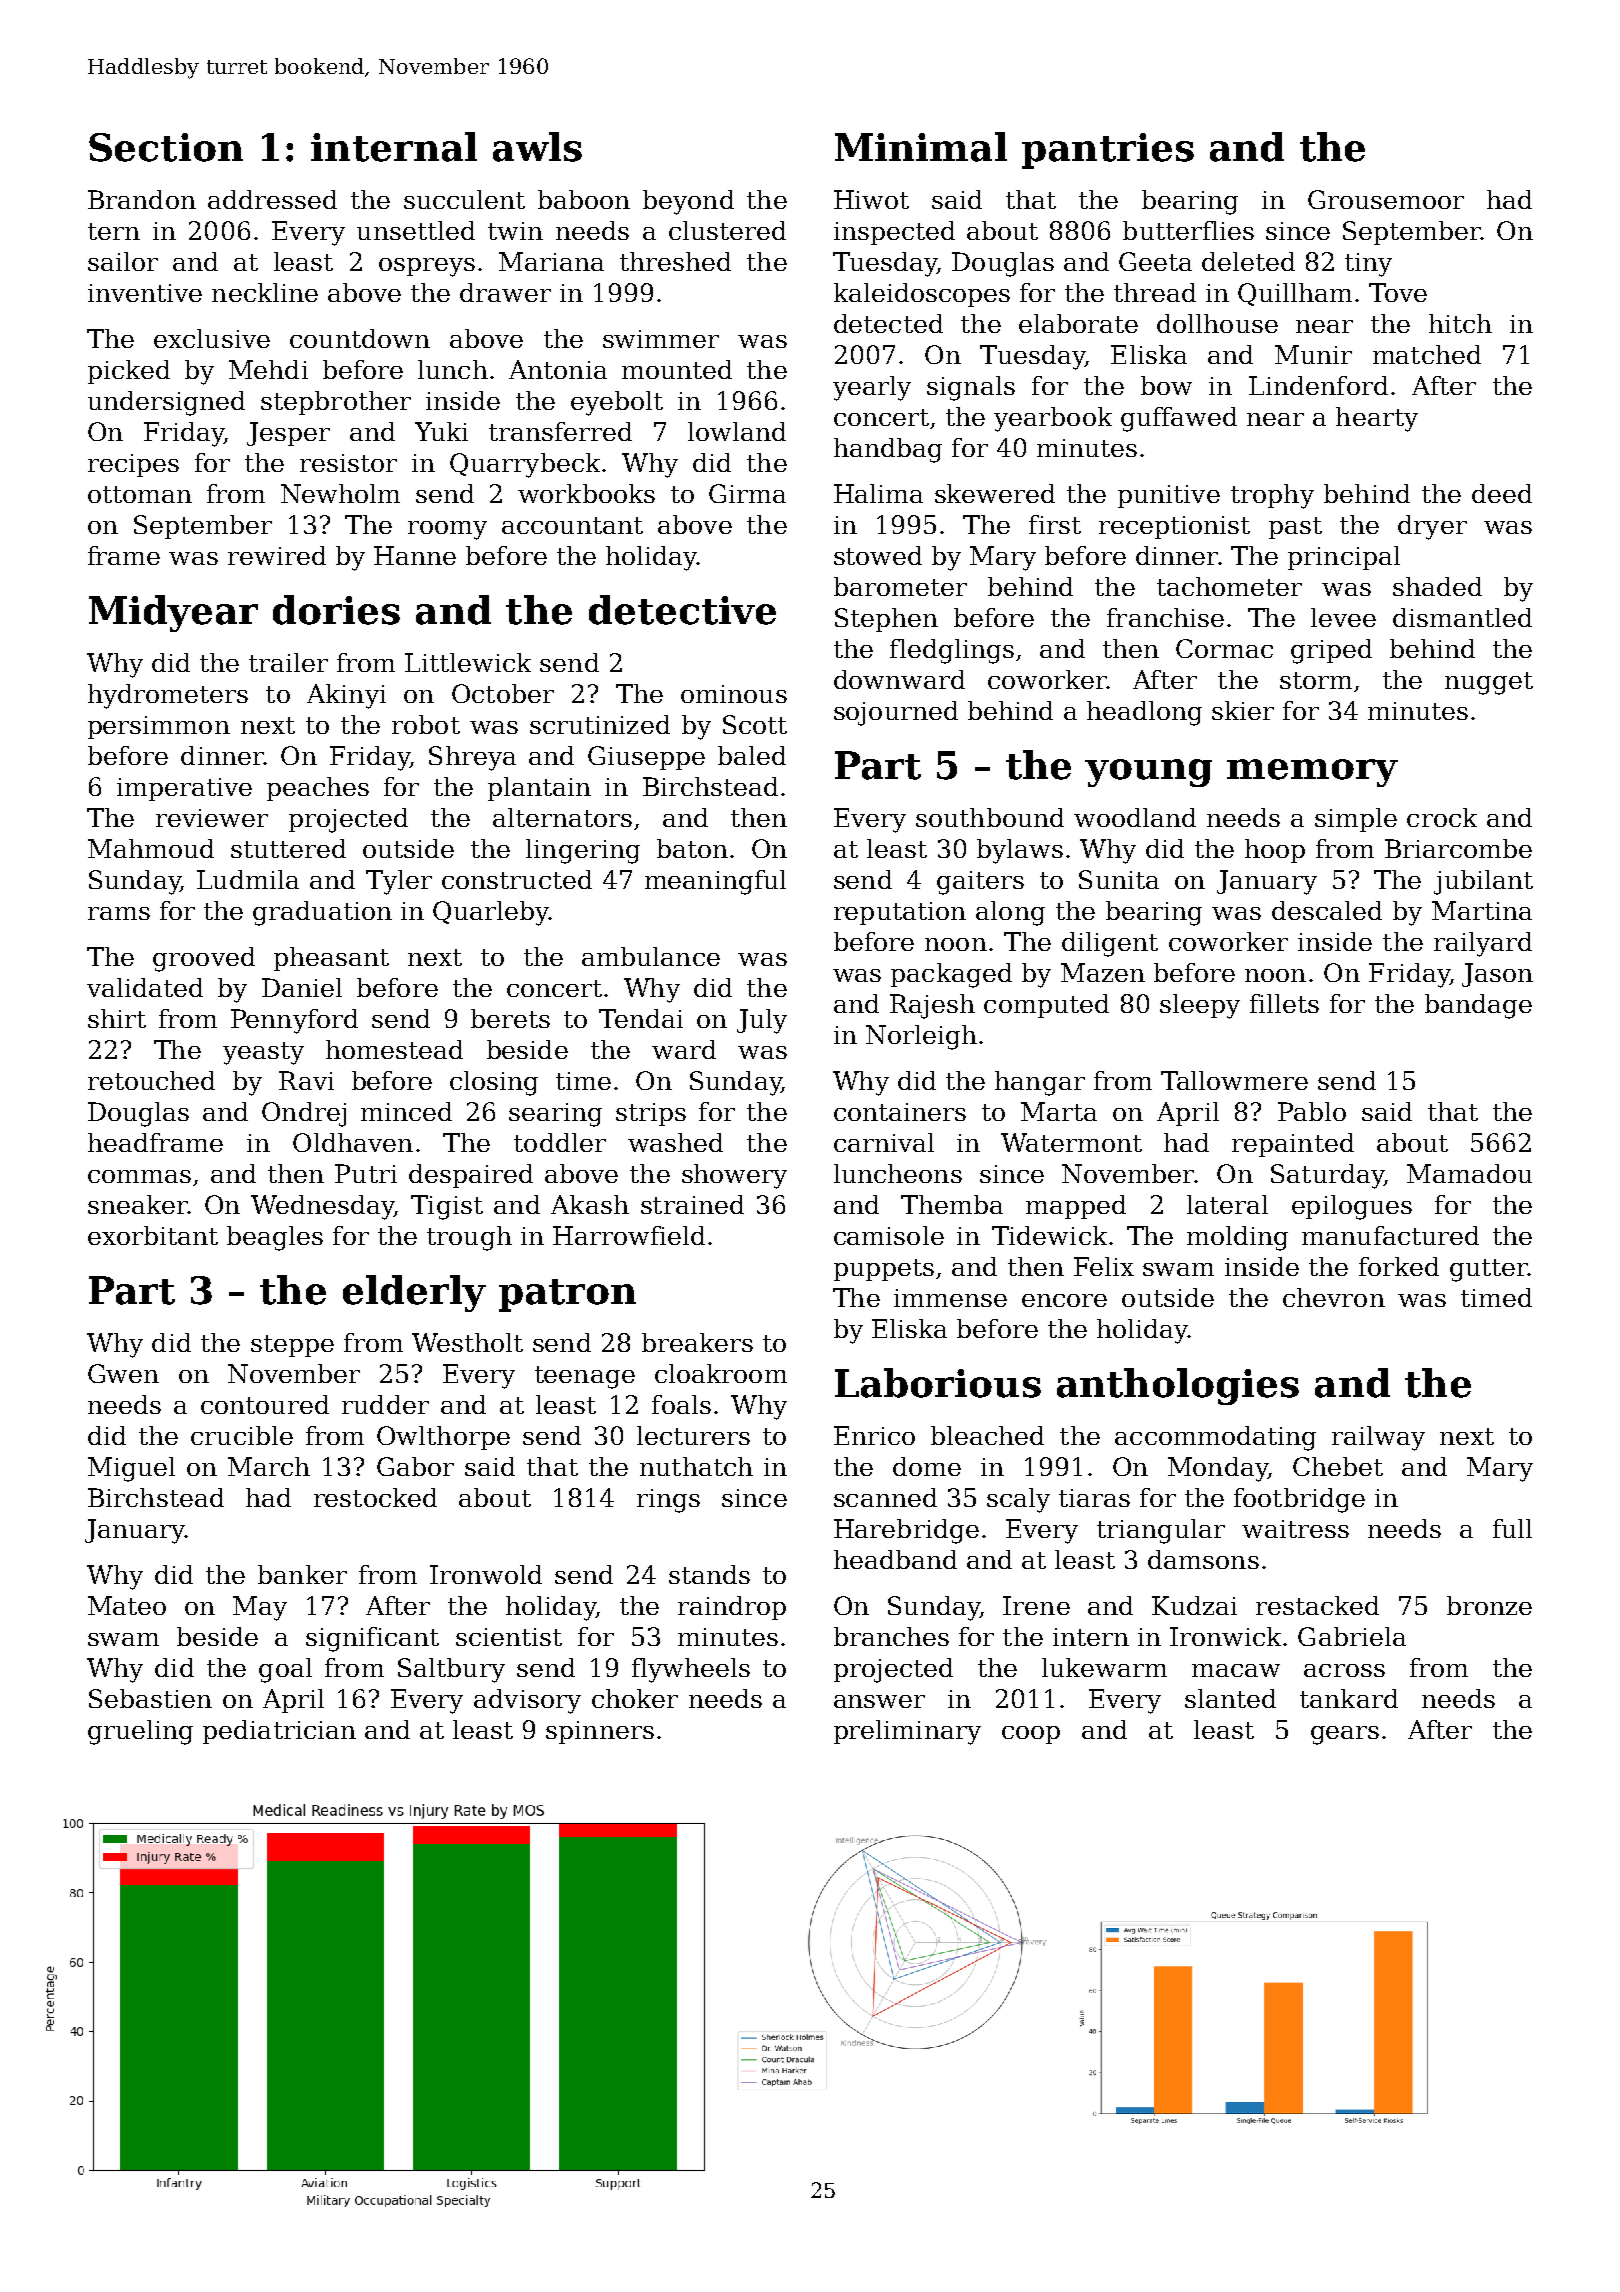 The image size is (1620, 2292). What do you see at coordinates (1108, 151) in the screenshot?
I see `pantries` at bounding box center [1108, 151].
